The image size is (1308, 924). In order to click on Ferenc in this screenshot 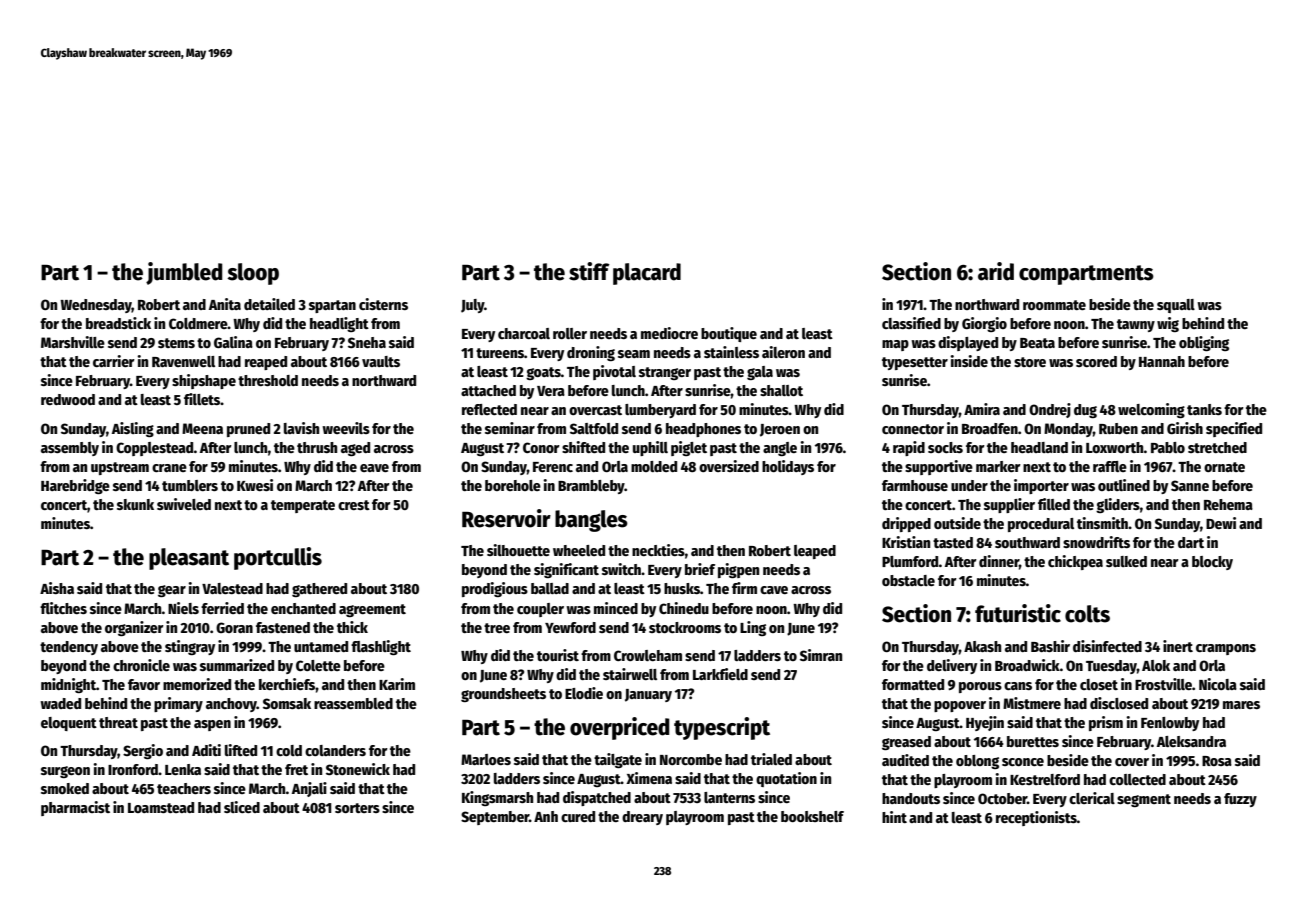, I will do `click(553, 467)`.
